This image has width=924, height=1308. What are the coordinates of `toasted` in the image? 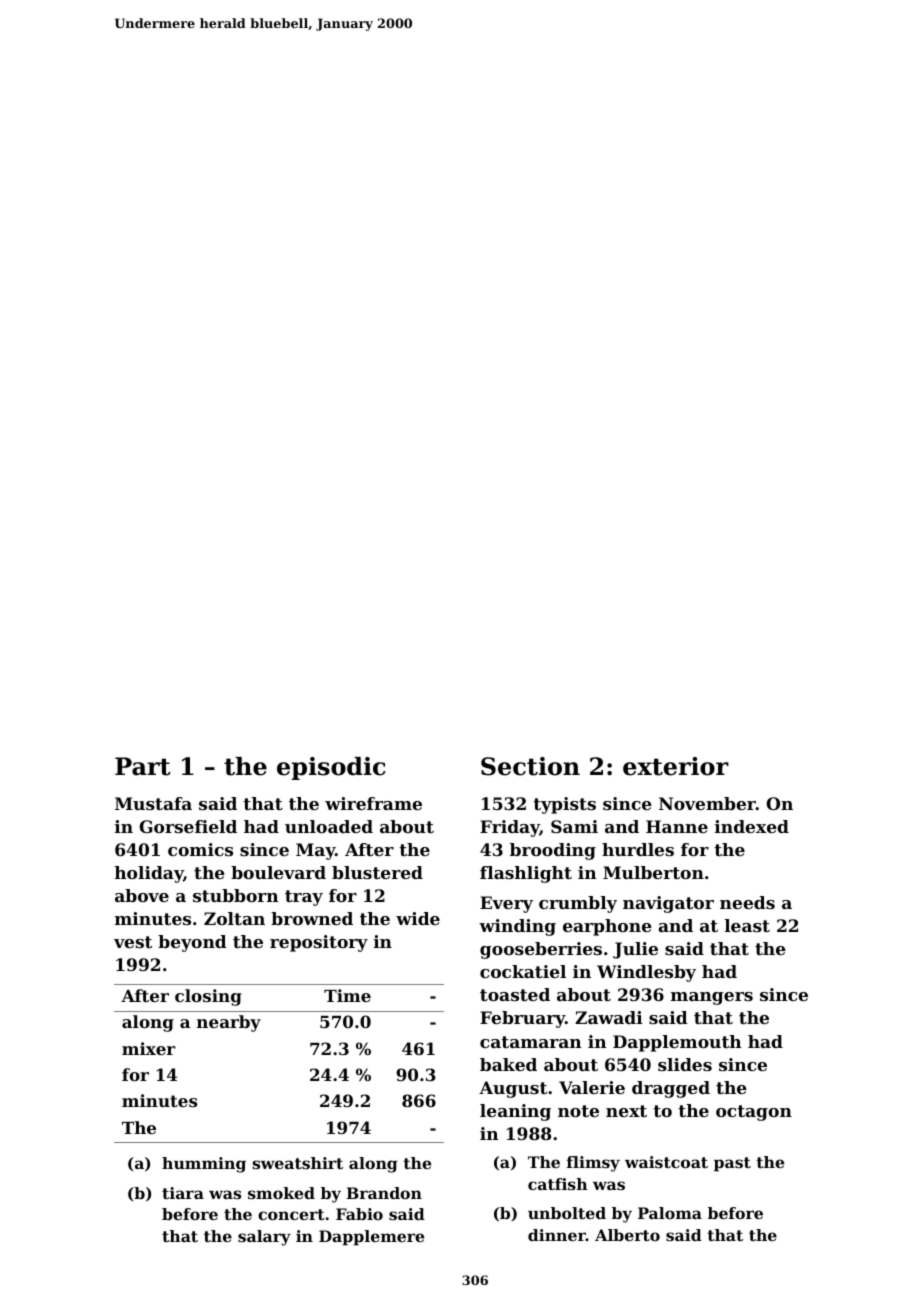 It's located at (515, 994).
